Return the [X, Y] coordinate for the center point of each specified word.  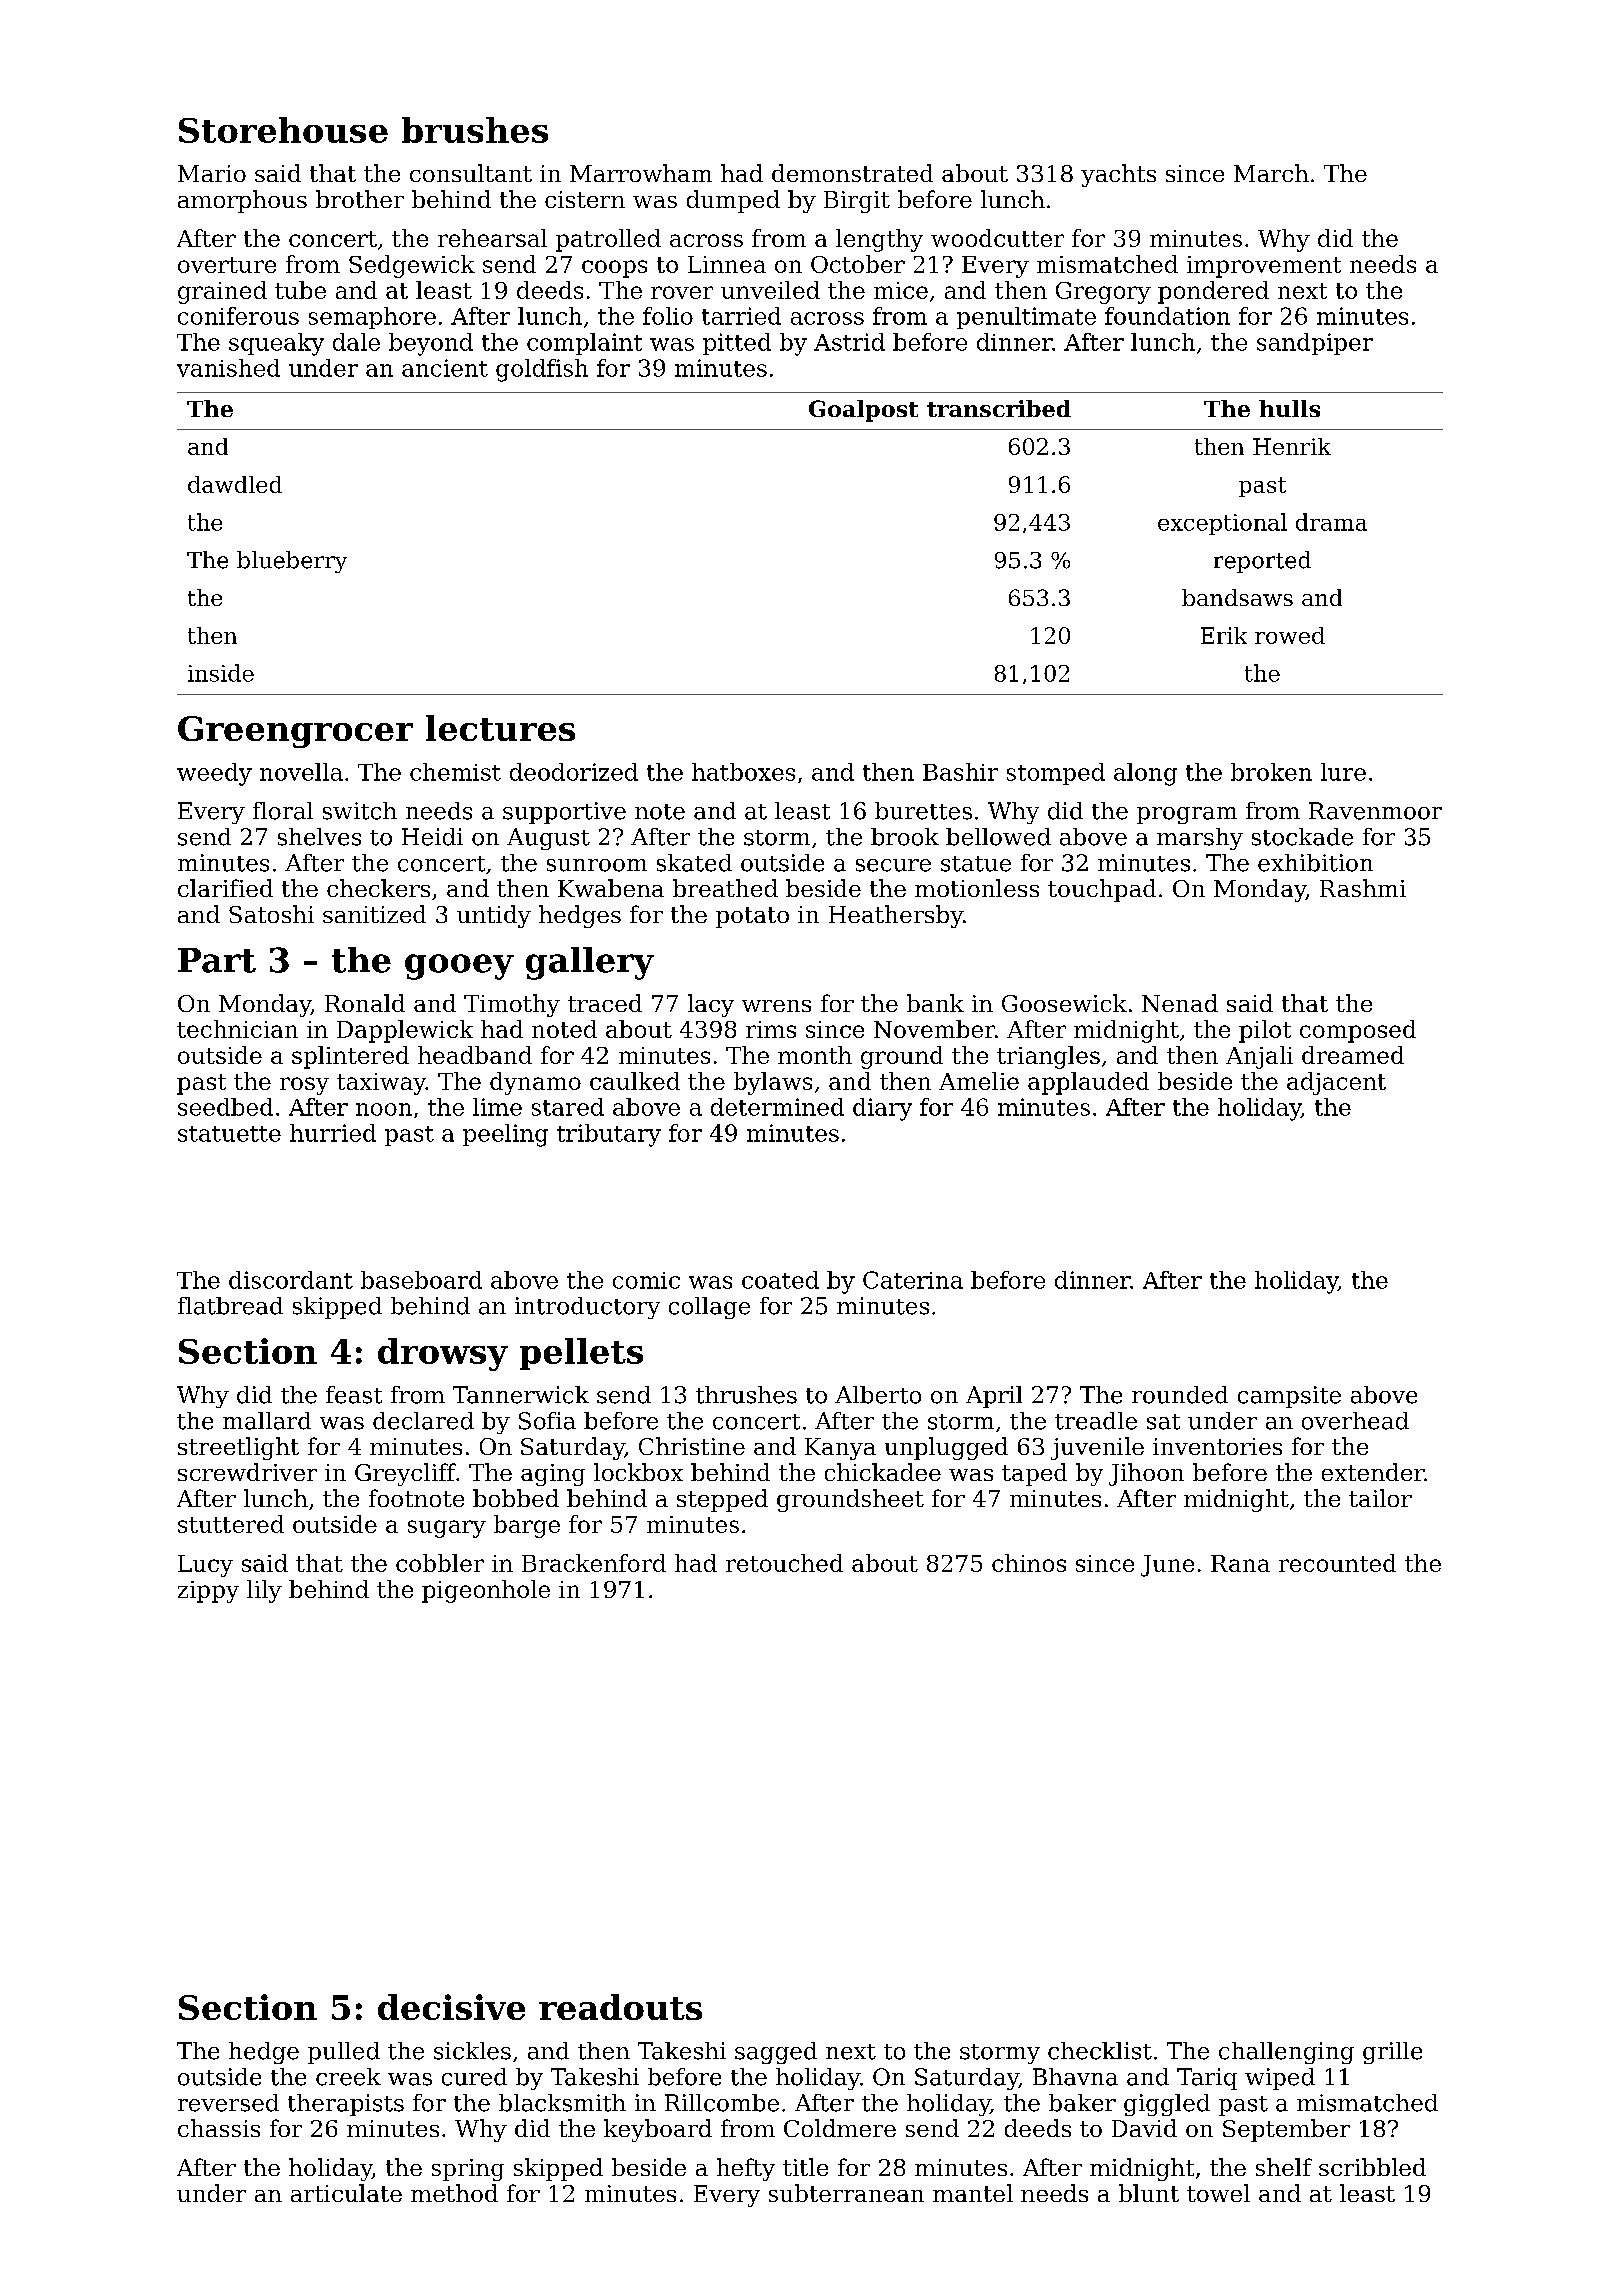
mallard [267, 1421]
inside [221, 673]
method [454, 2193]
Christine [692, 1446]
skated [694, 863]
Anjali [1259, 1057]
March [1271, 173]
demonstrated [852, 173]
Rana [1240, 1563]
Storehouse [283, 130]
